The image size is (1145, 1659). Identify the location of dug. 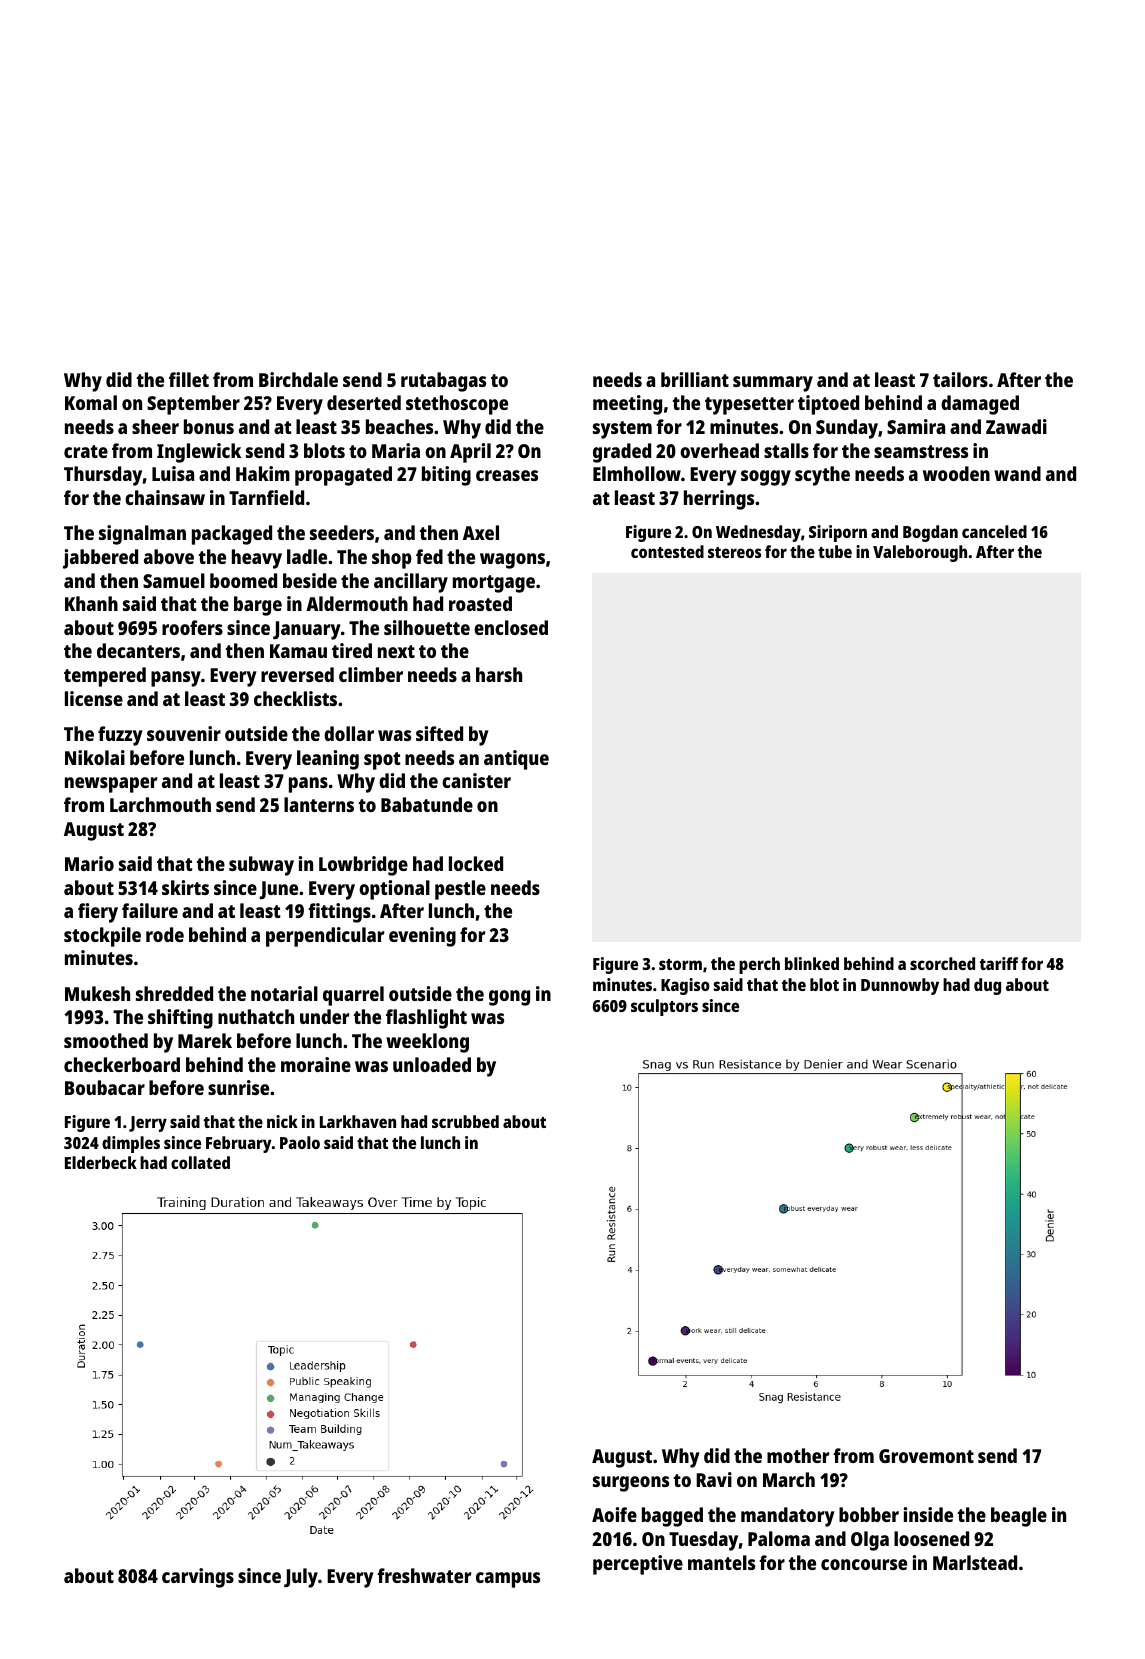
(987, 986).
